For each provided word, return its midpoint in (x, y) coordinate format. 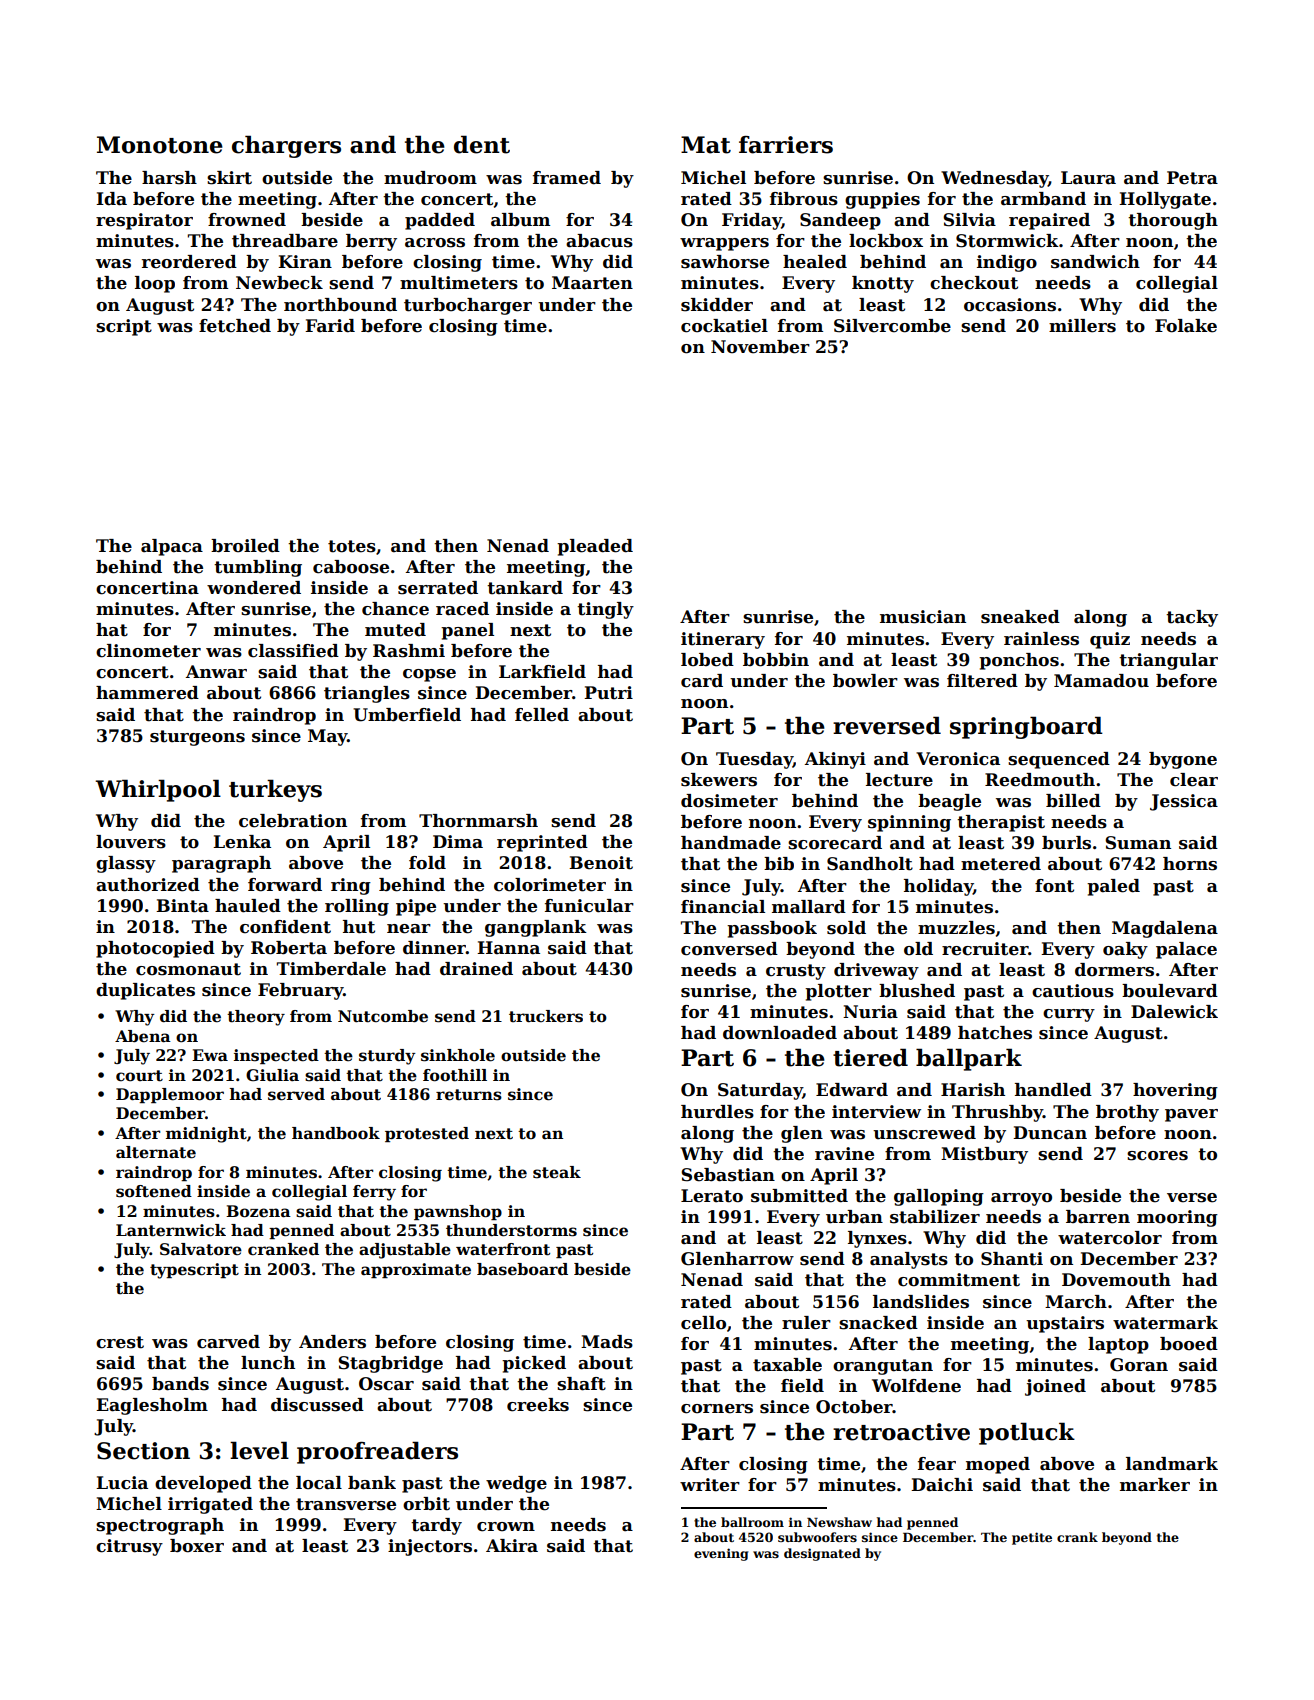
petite (1032, 1538)
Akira (512, 1546)
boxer (197, 1546)
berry (371, 242)
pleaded (595, 547)
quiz (1110, 640)
